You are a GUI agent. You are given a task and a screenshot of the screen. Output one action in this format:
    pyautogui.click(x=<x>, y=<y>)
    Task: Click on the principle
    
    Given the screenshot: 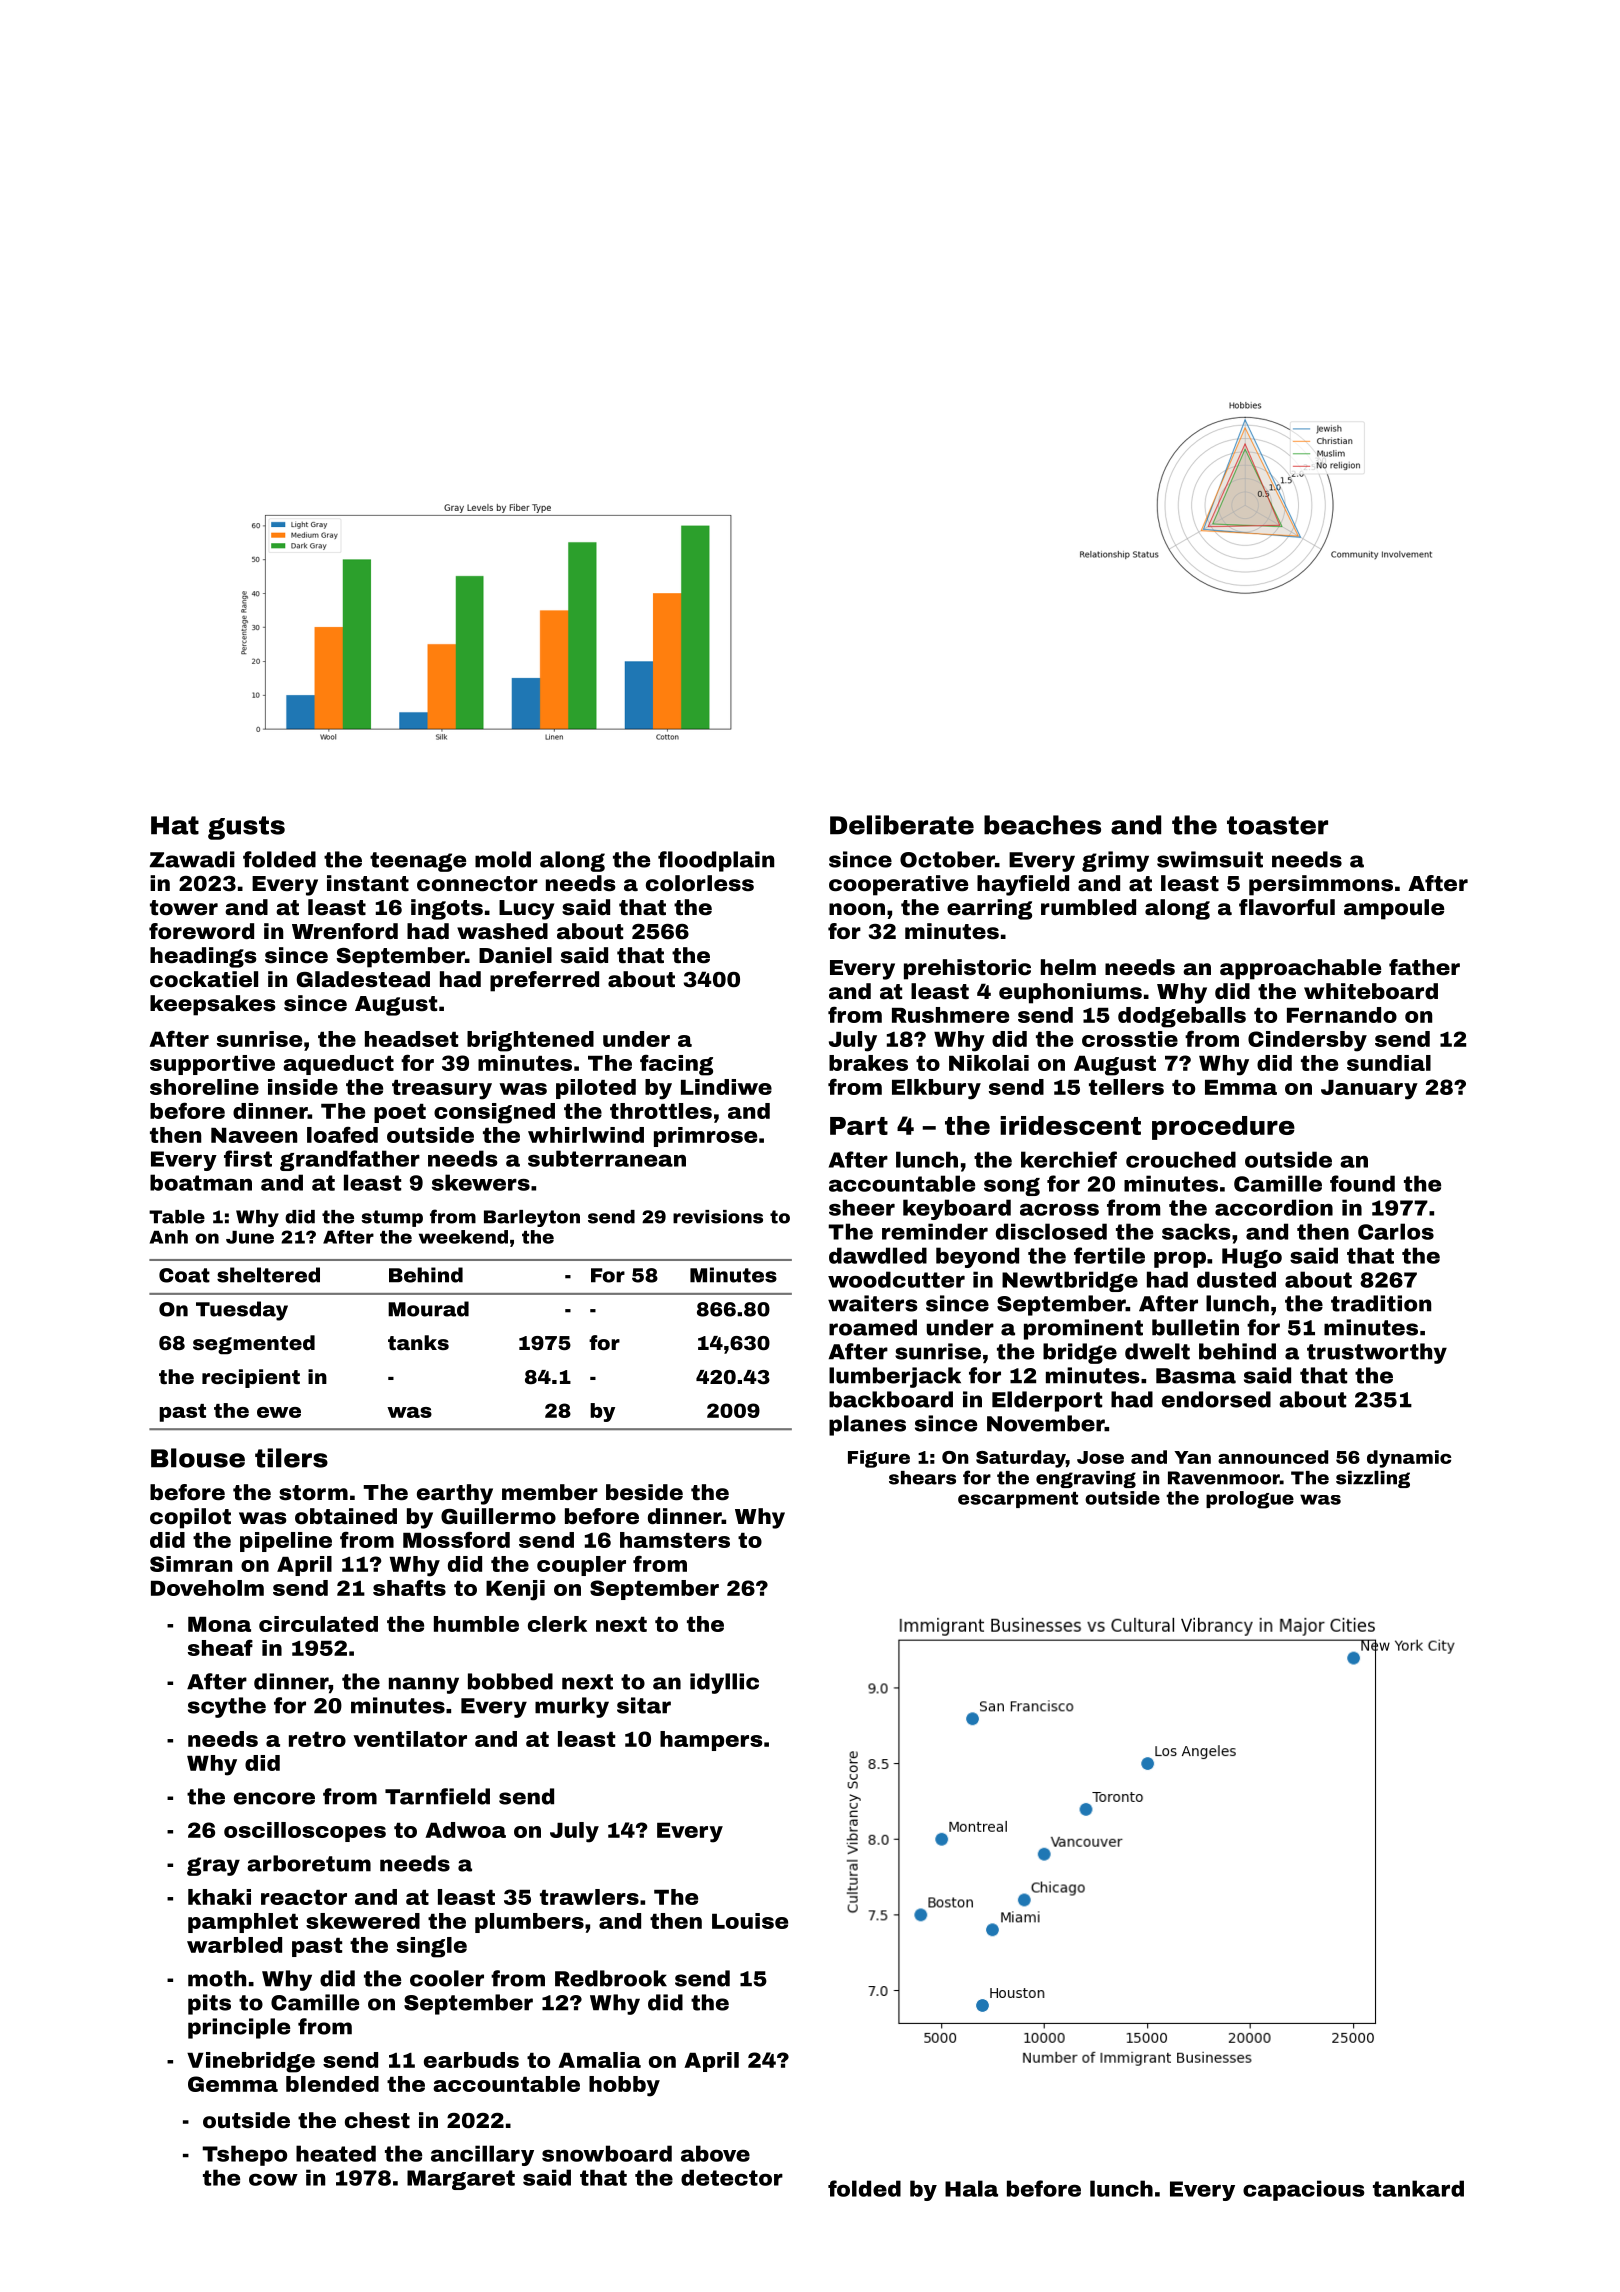 What is the action you would take?
    pyautogui.click(x=239, y=2028)
